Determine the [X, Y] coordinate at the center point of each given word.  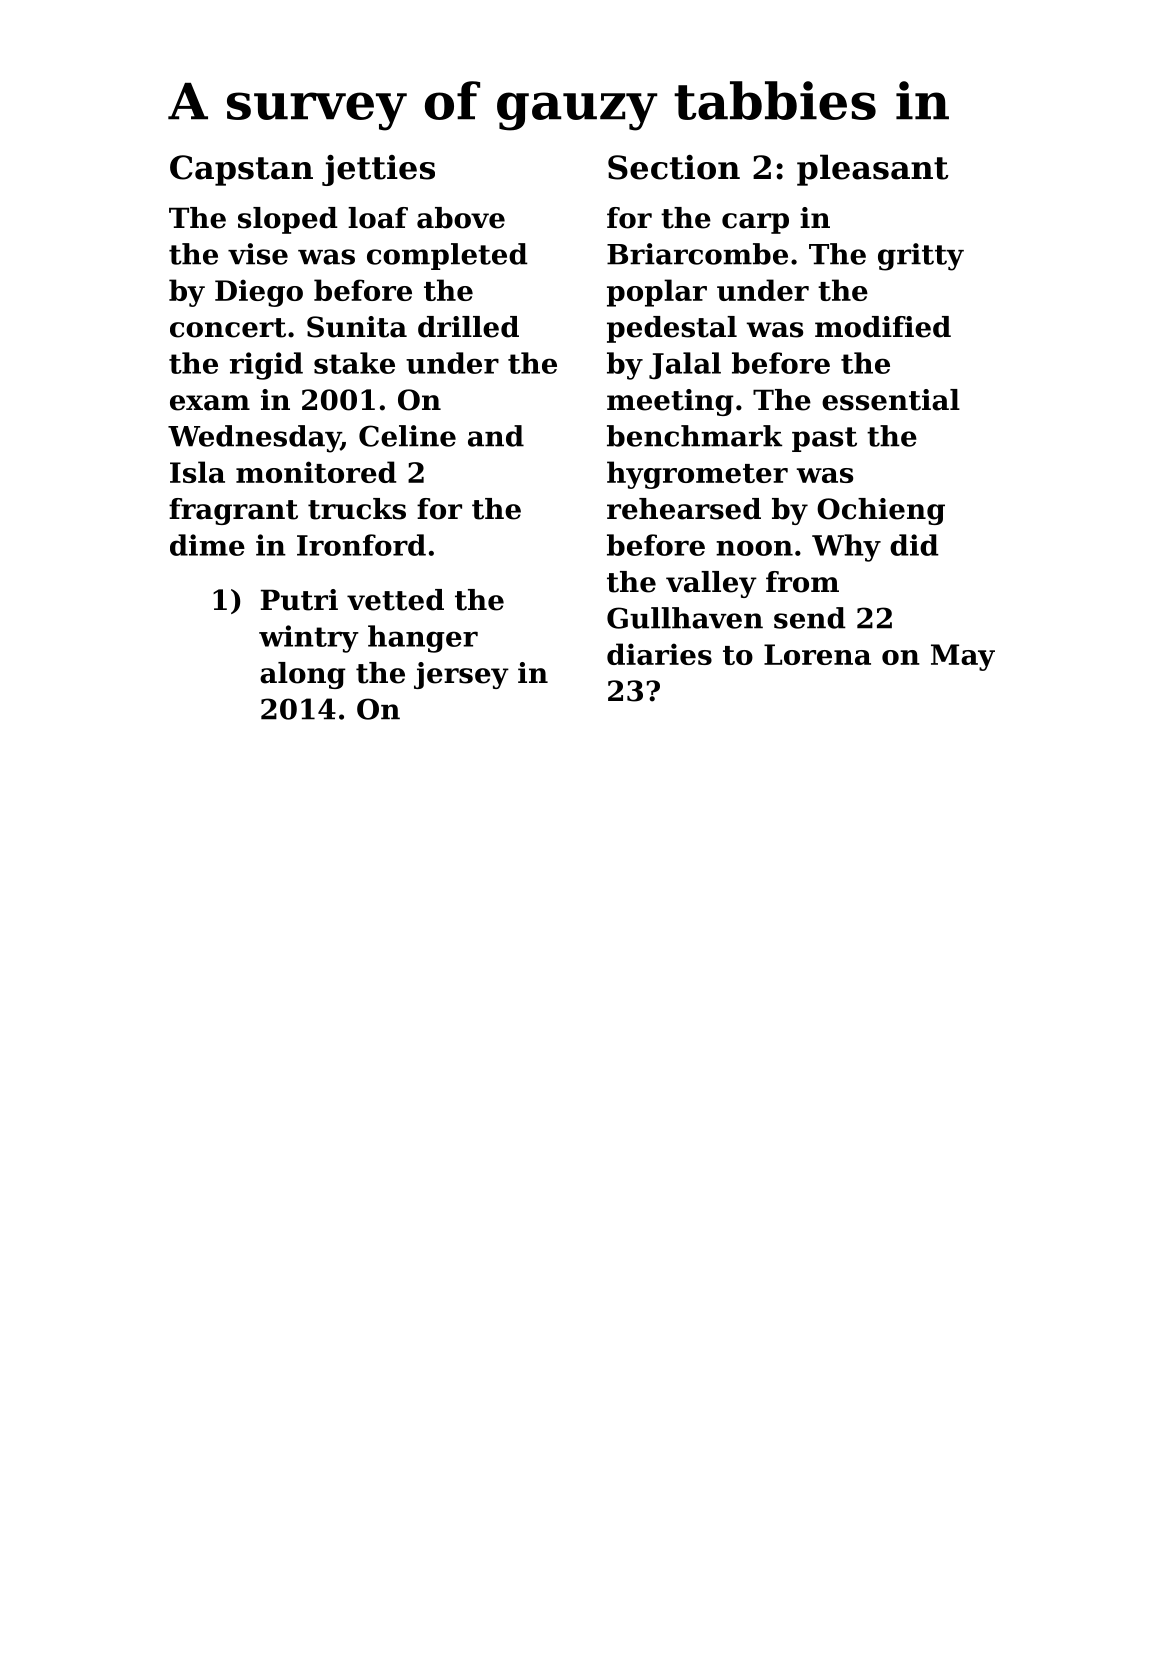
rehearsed [684, 509]
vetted [395, 600]
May [963, 657]
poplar [657, 293]
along [303, 675]
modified [883, 327]
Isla [197, 472]
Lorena [817, 654]
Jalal [685, 366]
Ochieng [881, 511]
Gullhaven [685, 618]
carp [755, 223]
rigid [266, 366]
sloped [288, 220]
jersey [461, 675]
